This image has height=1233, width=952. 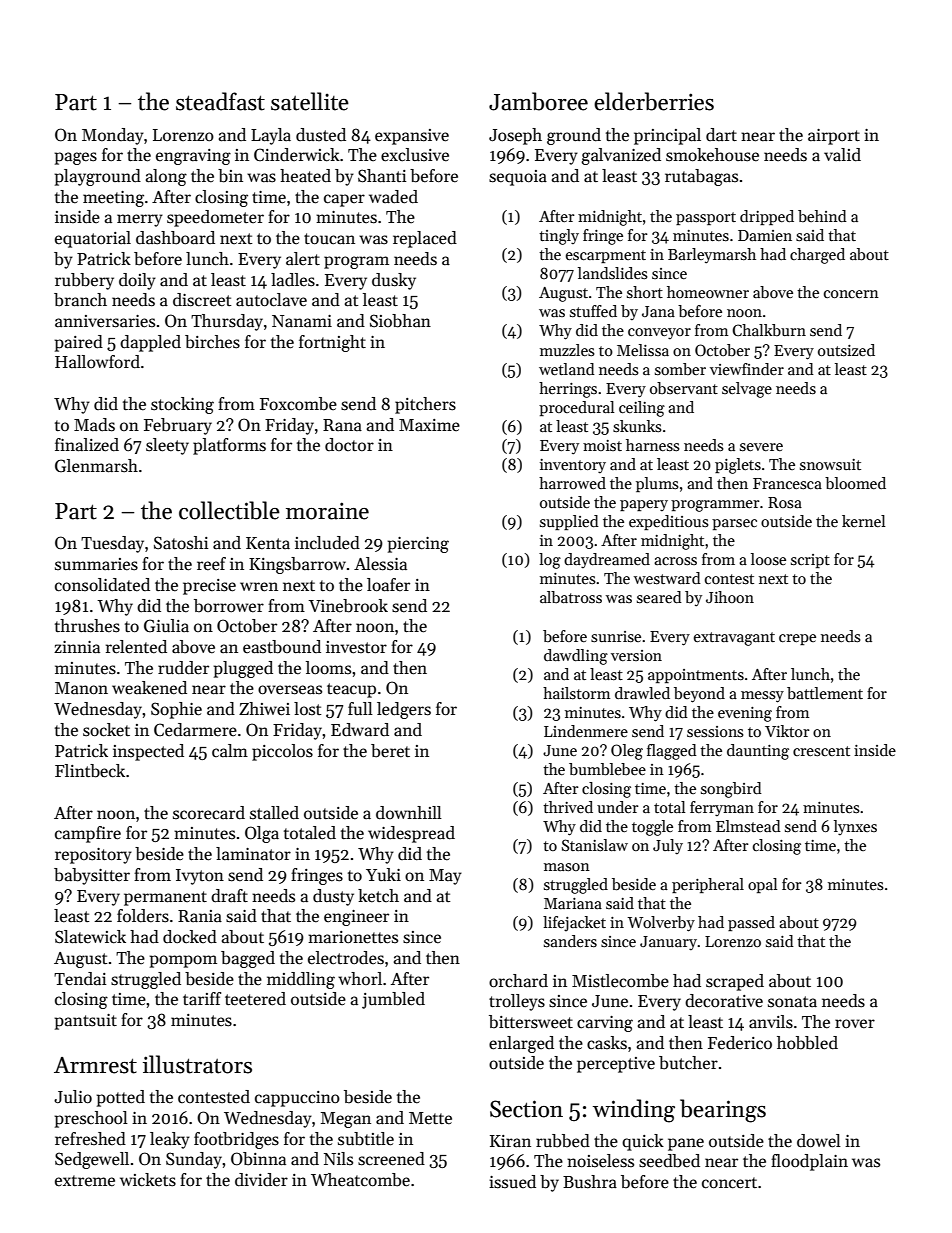 What do you see at coordinates (297, 155) in the image?
I see `Cinderwick` at bounding box center [297, 155].
